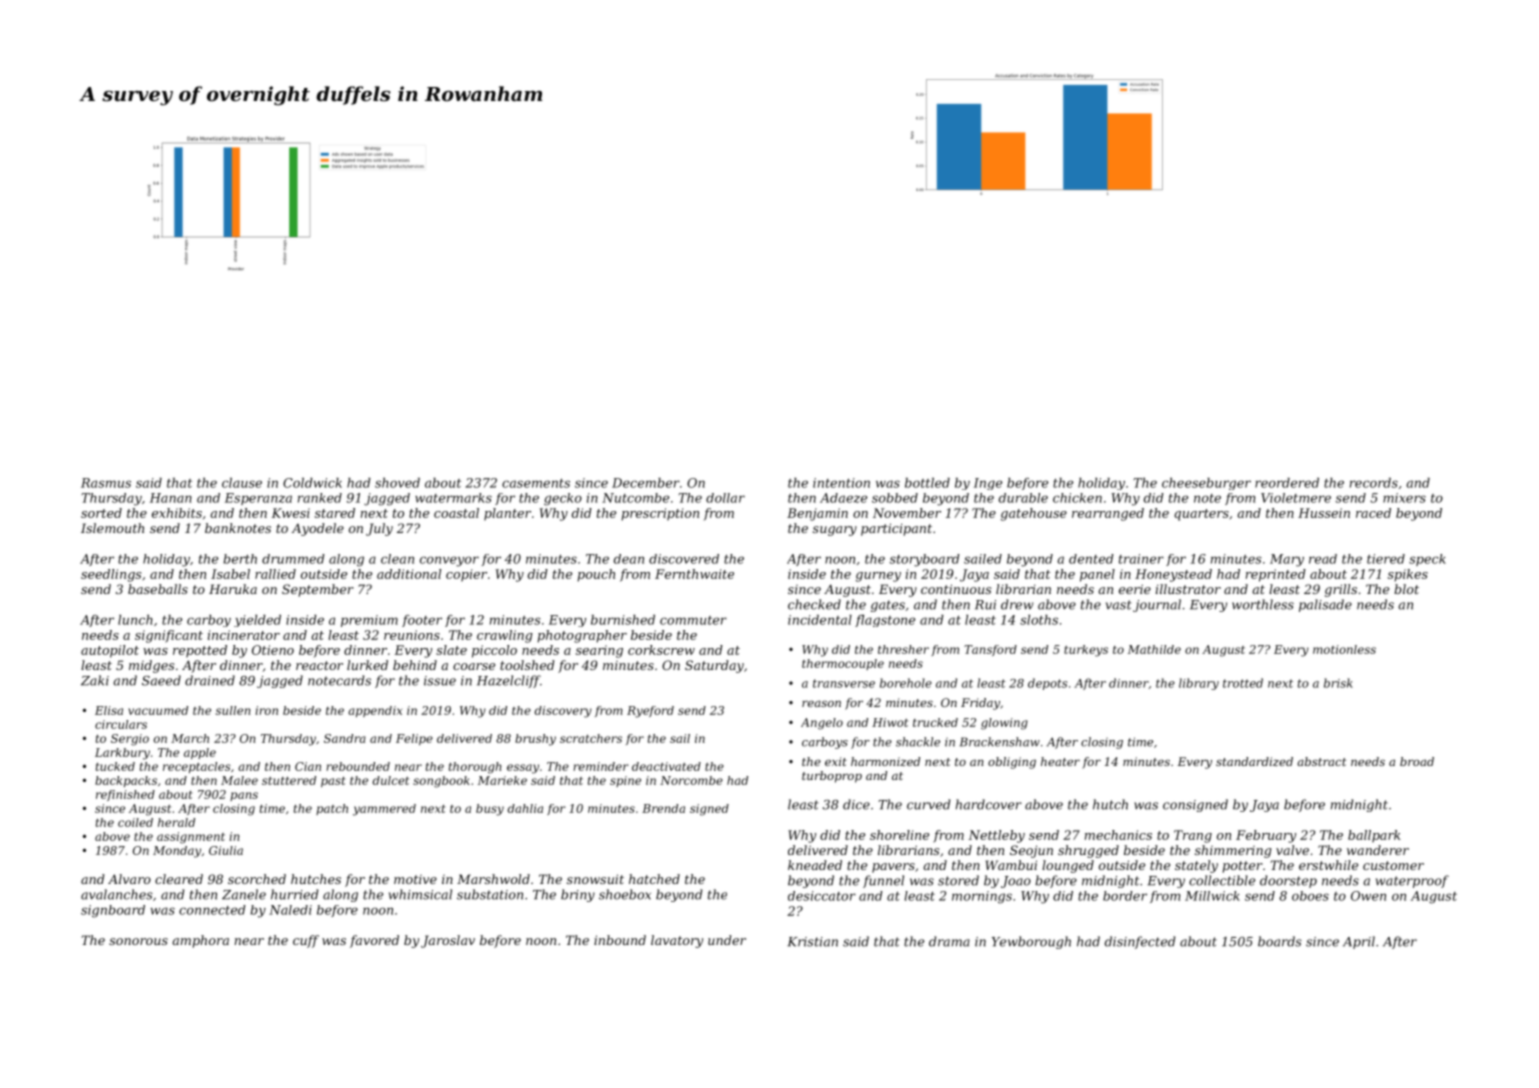 Image resolution: width=1539 pixels, height=1088 pixels. Describe the element at coordinates (121, 724) in the document. I see `circulars` at that location.
